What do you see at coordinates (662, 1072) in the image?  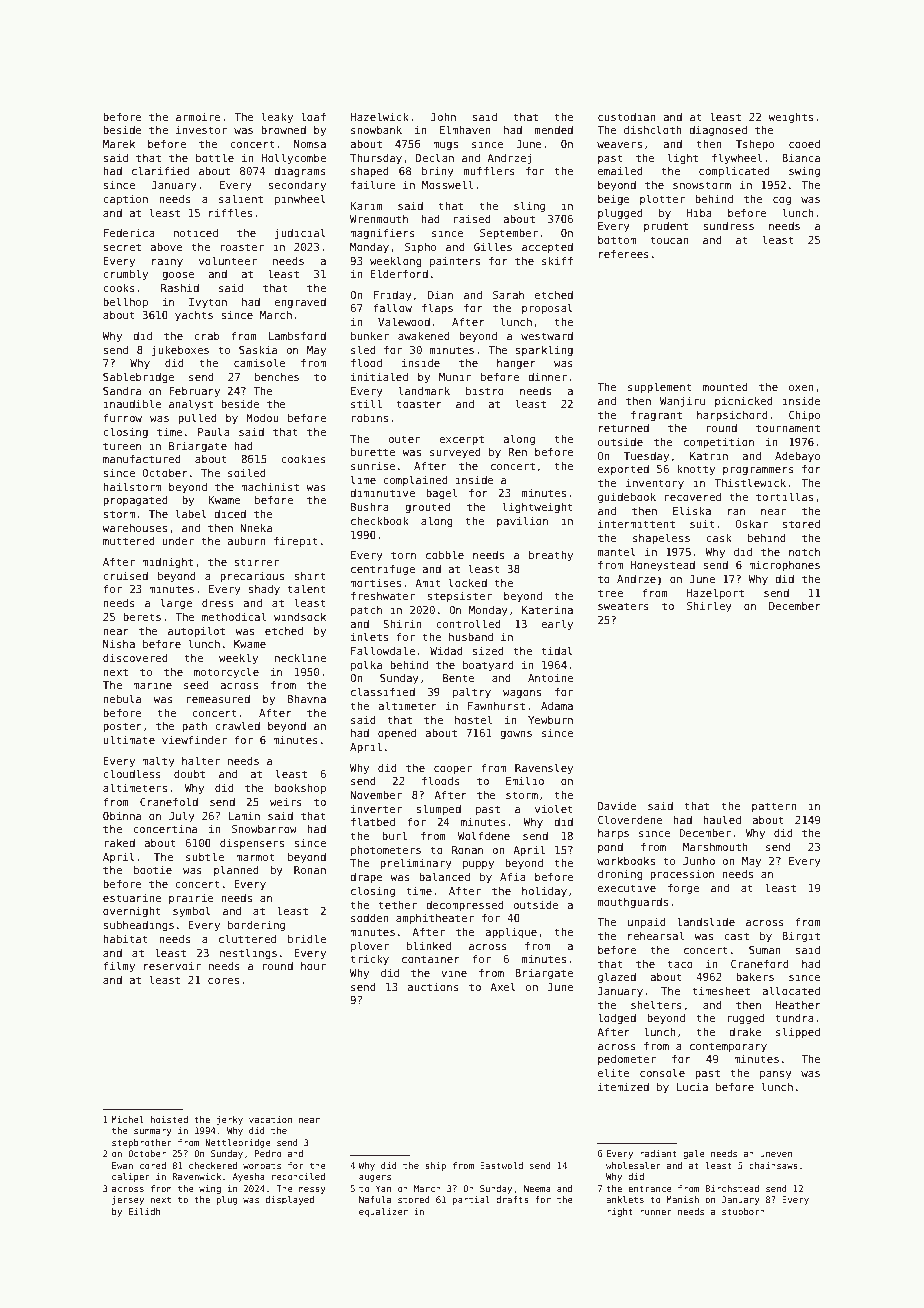 I see `console` at bounding box center [662, 1072].
